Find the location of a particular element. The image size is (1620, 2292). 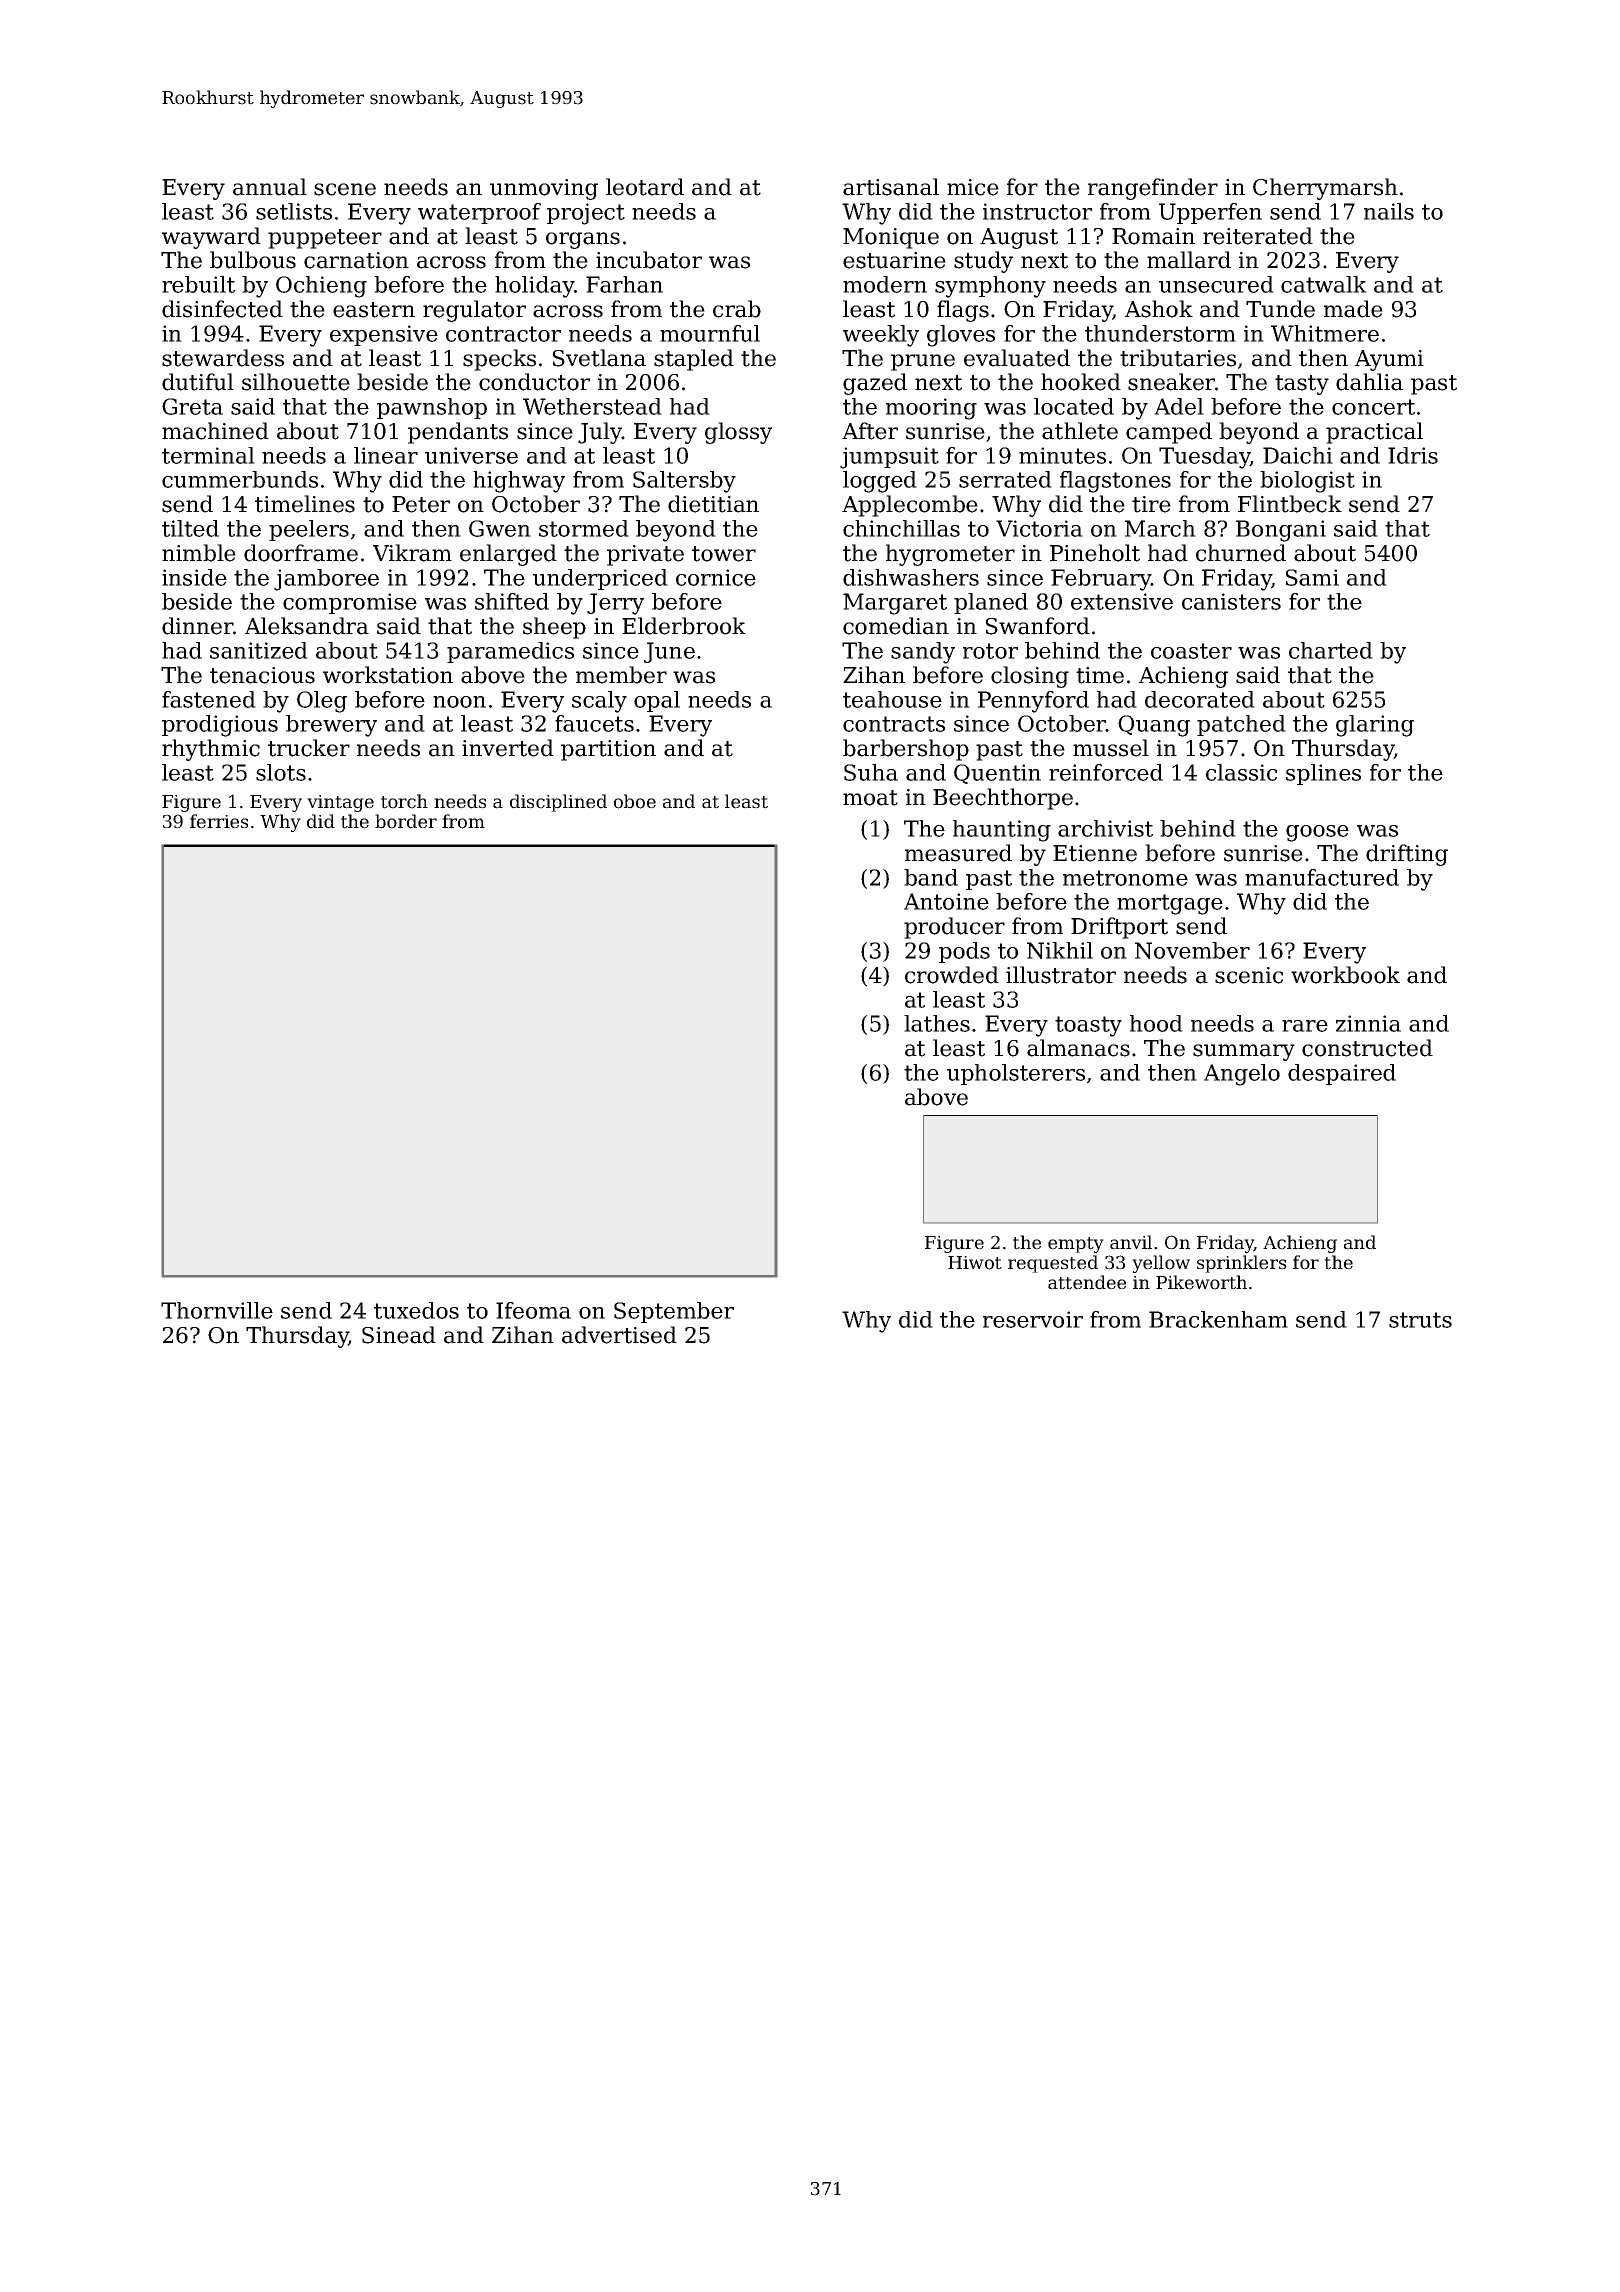

artisanal is located at coordinates (891, 187).
